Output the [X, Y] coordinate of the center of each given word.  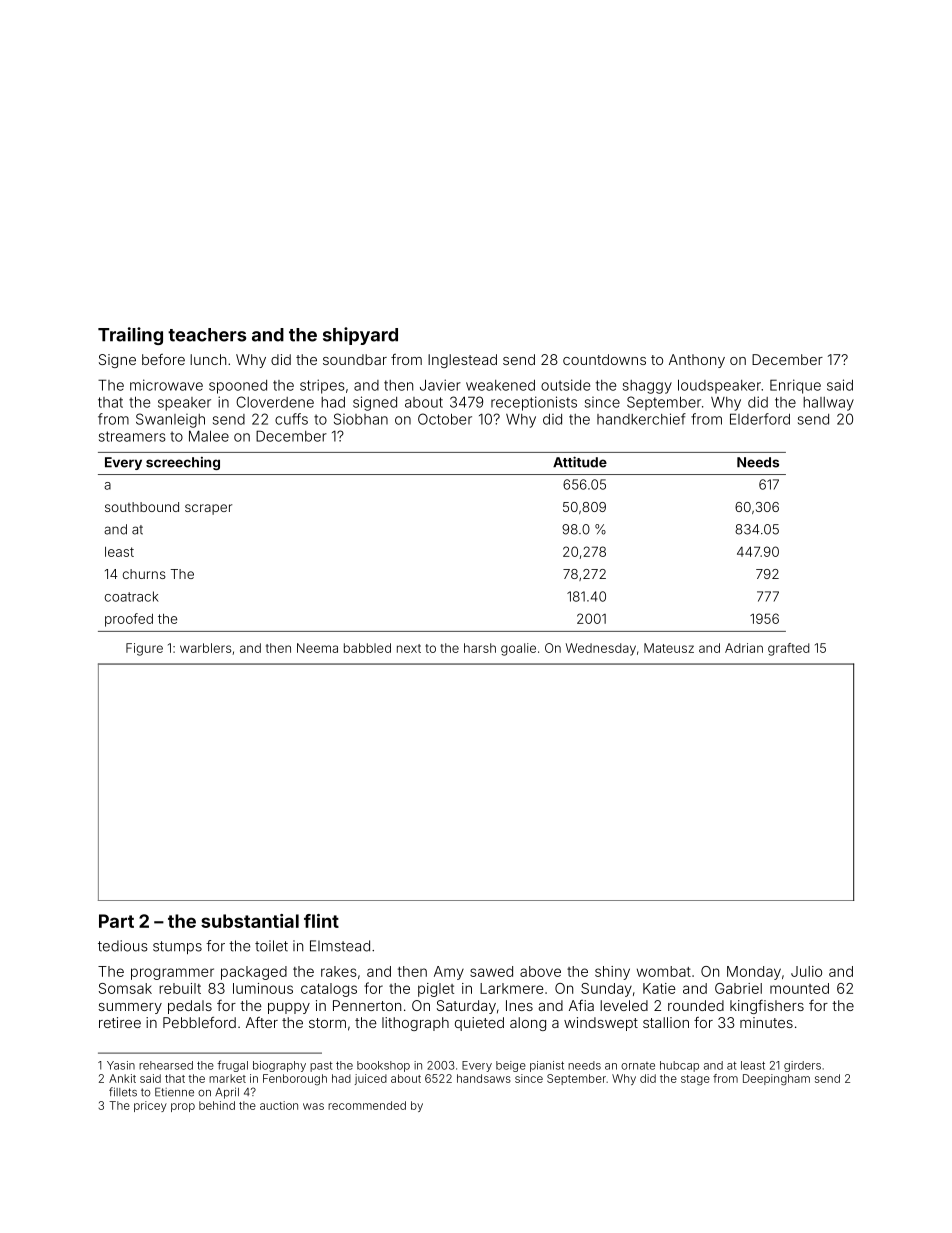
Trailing [130, 336]
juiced [371, 1079]
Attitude [580, 462]
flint [321, 921]
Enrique [795, 386]
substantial [250, 921]
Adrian [744, 648]
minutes [766, 1022]
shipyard [360, 336]
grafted [788, 649]
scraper [208, 509]
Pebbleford [199, 1022]
